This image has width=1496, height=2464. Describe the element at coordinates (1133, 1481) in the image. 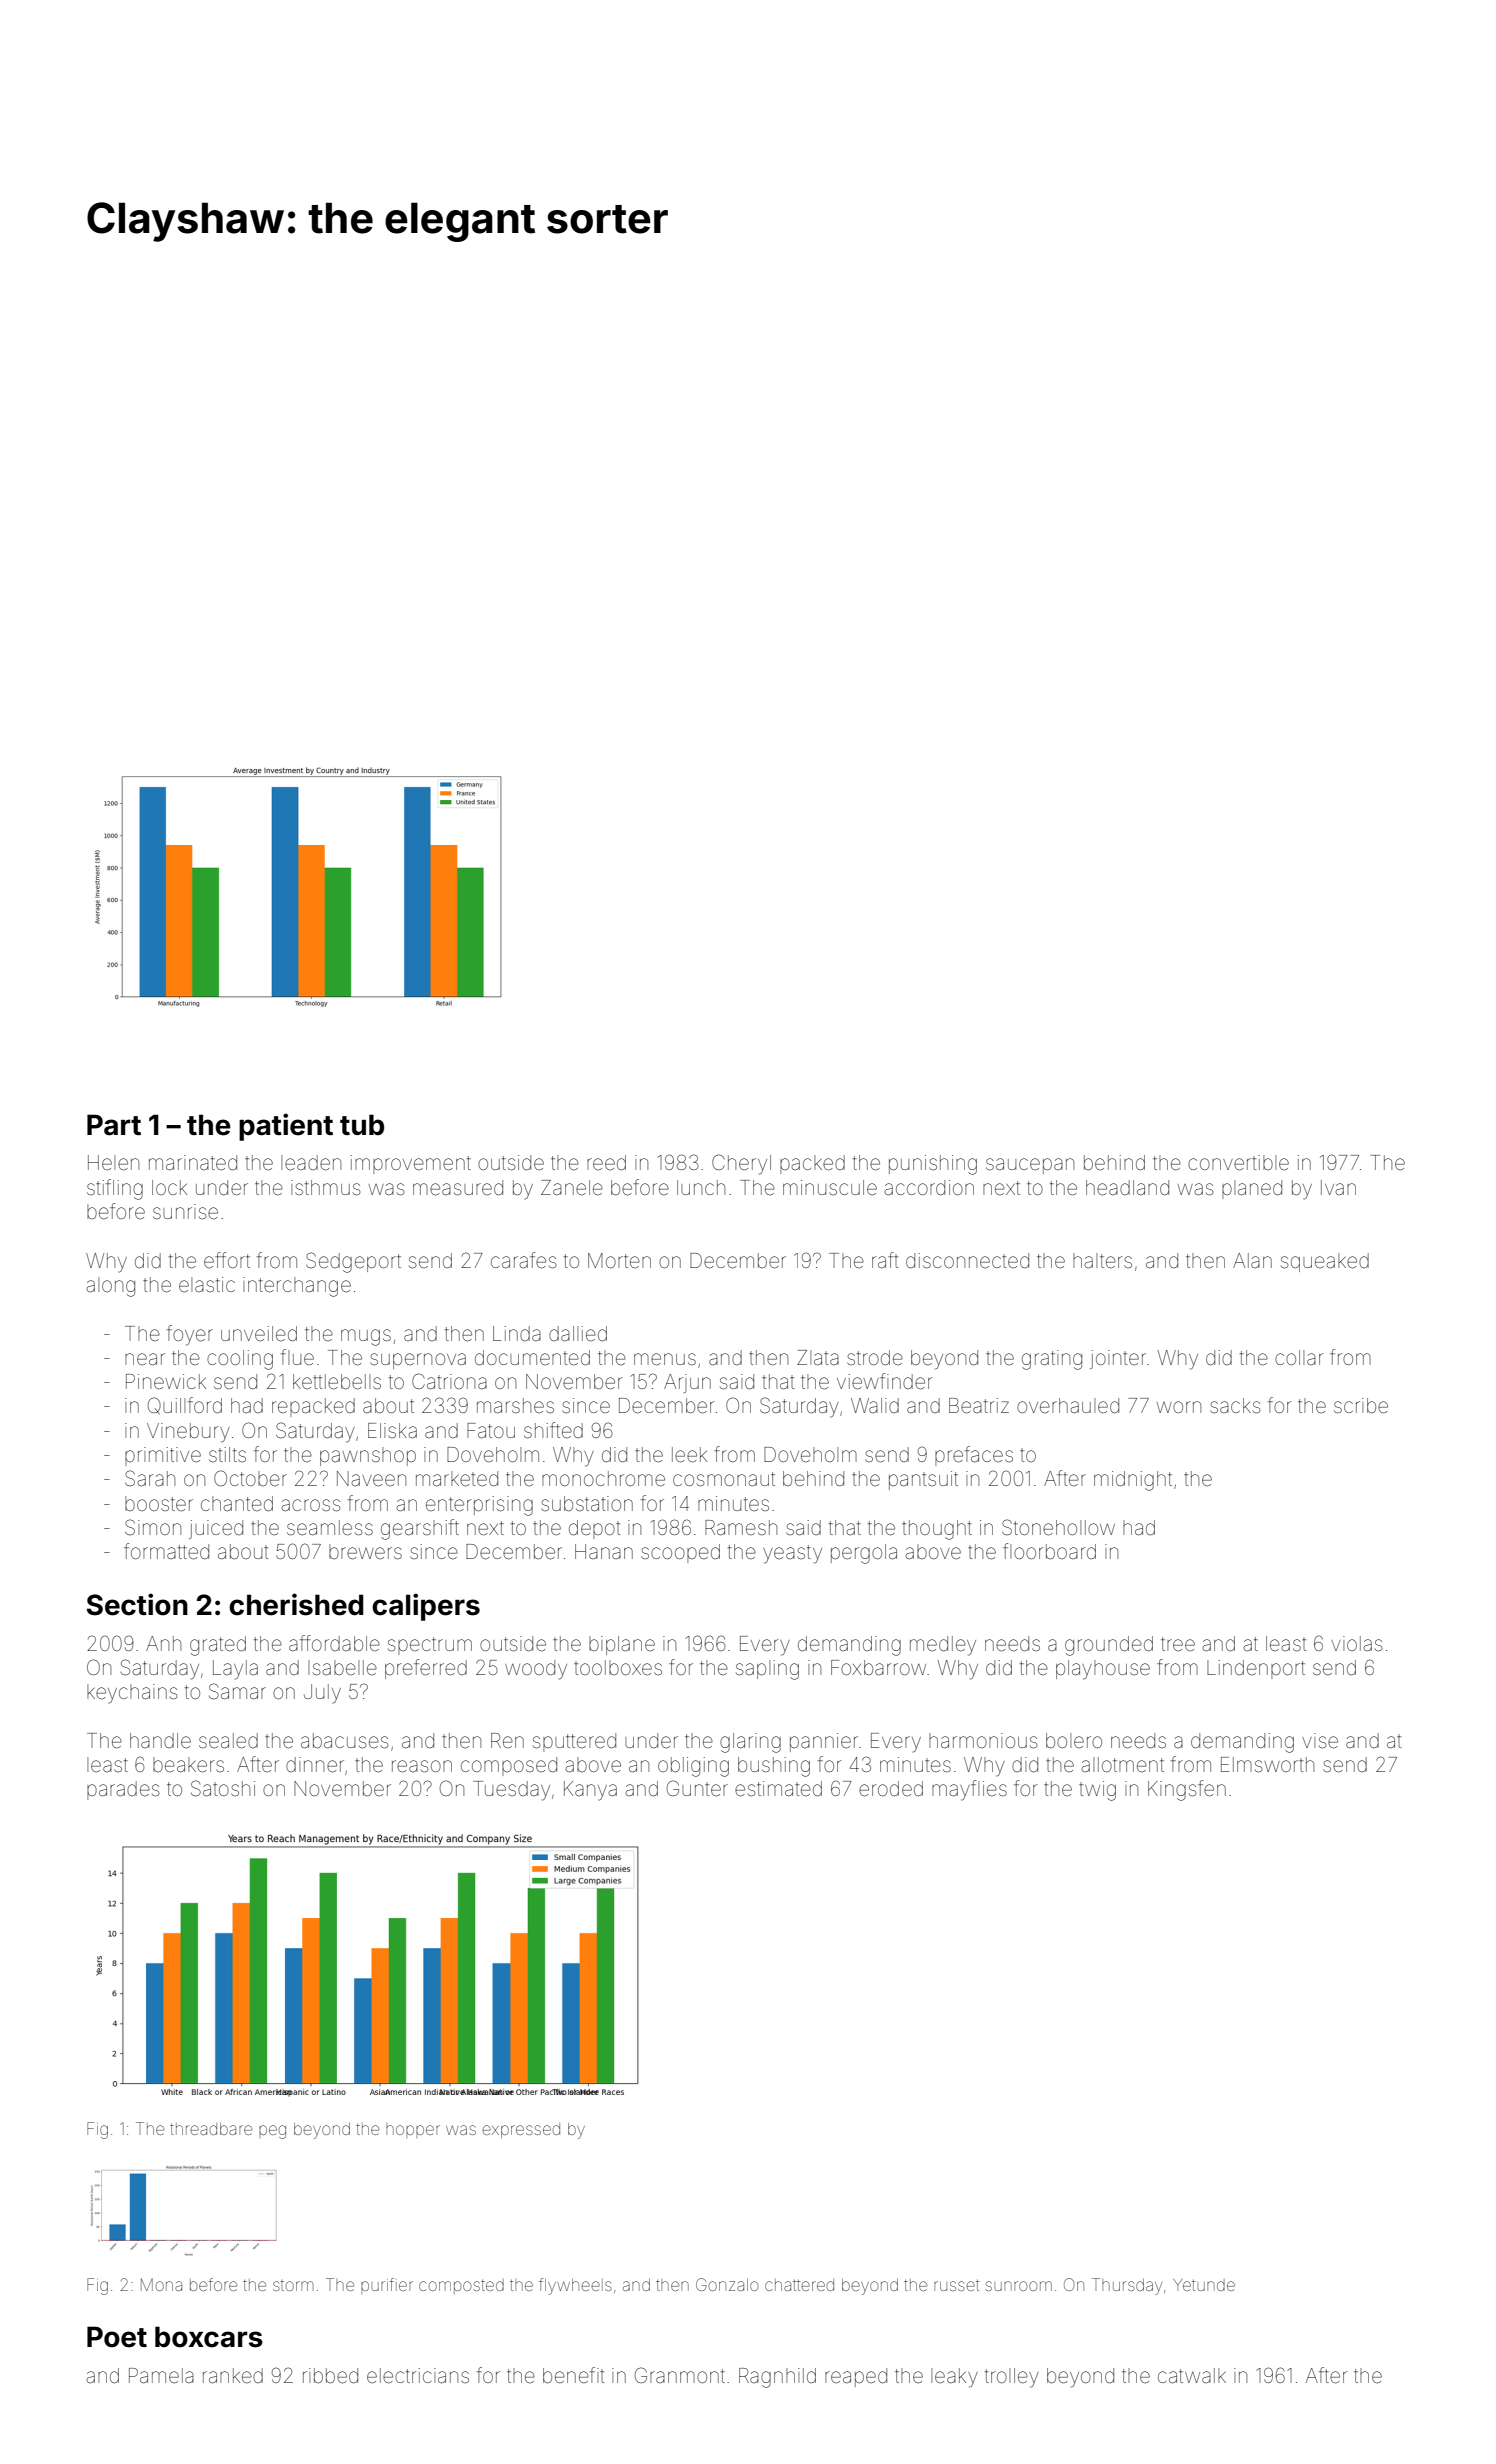

I see `midnight` at that location.
